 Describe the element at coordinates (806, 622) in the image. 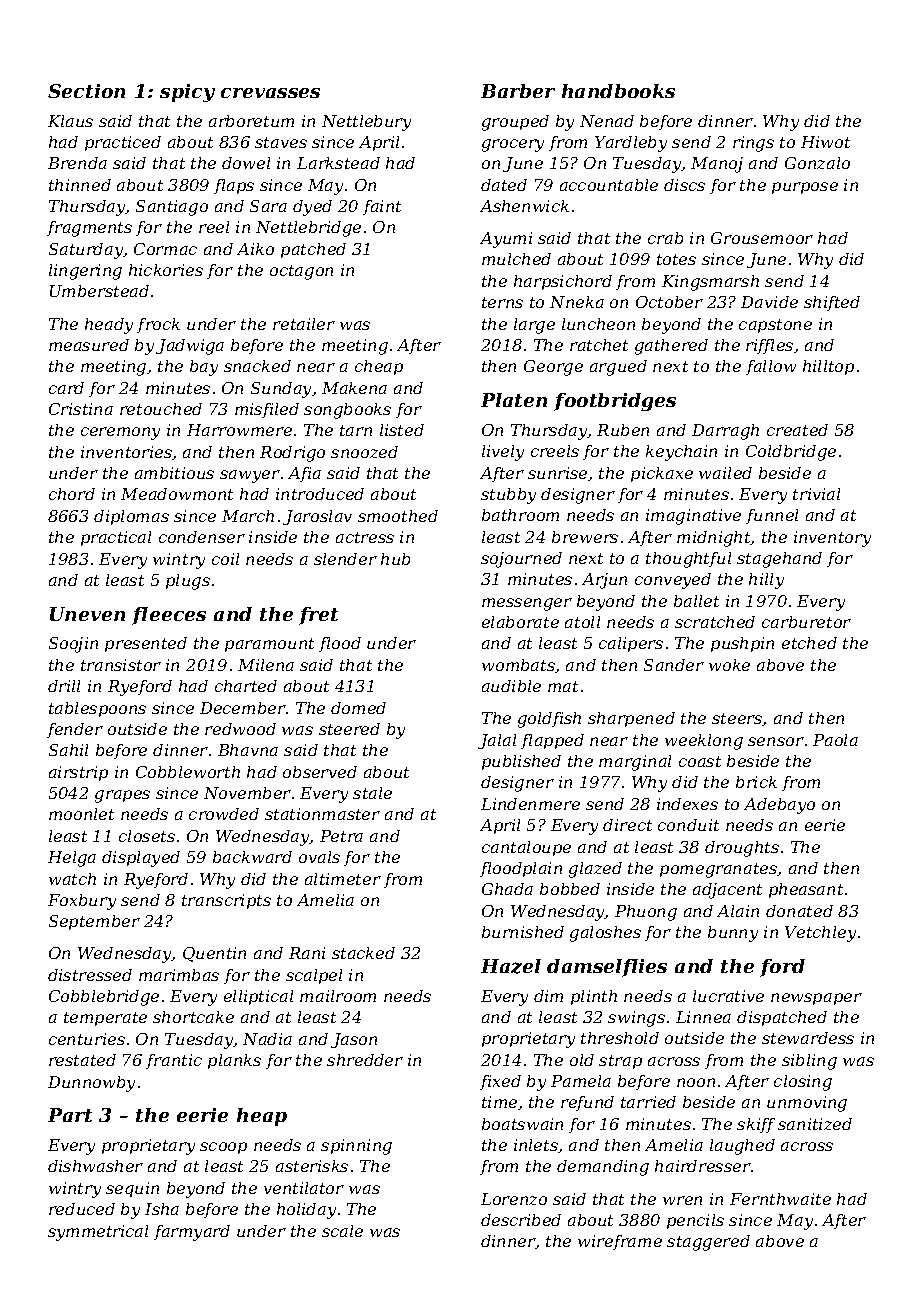

I see `carburetor` at that location.
